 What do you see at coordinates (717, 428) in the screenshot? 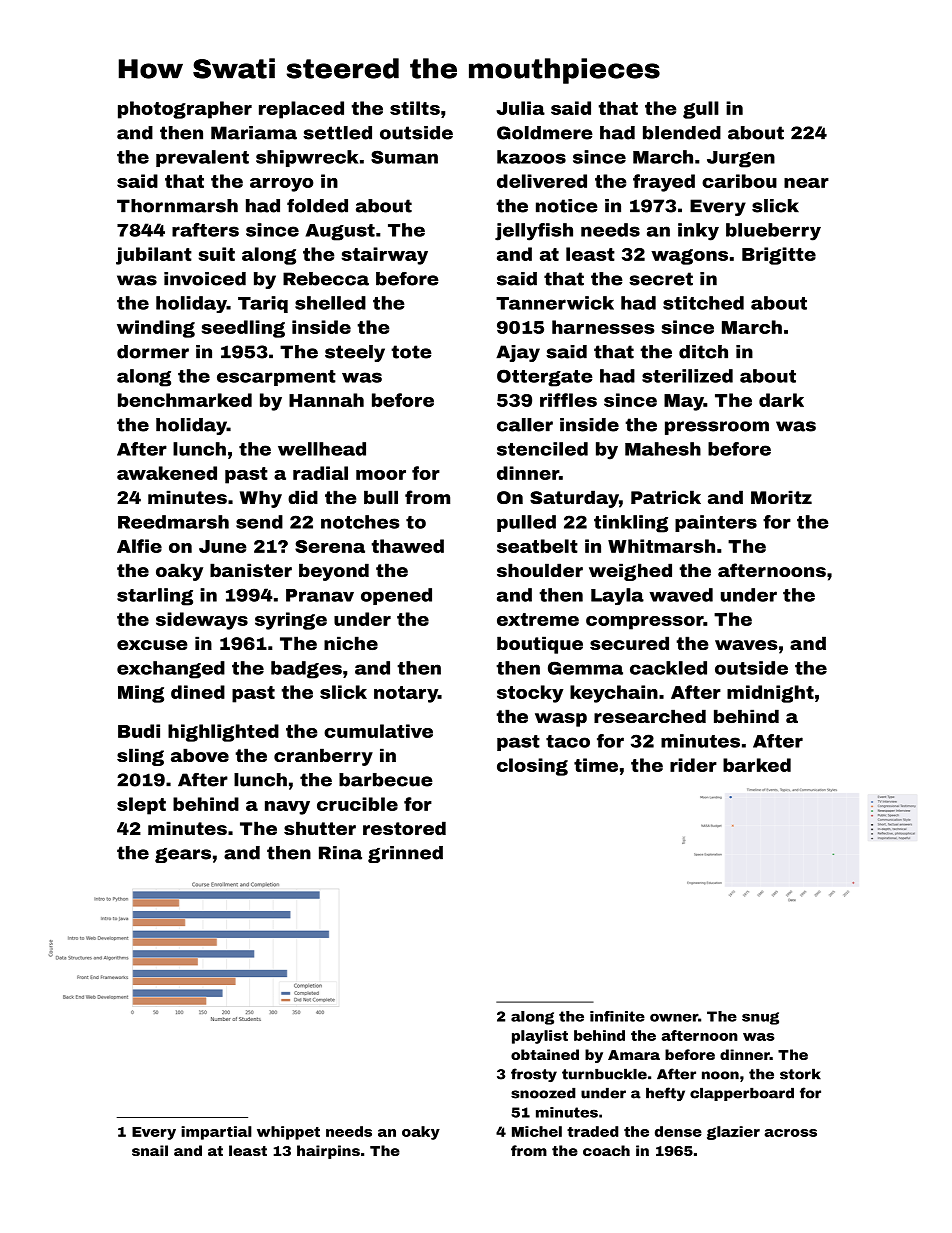
I see `pressroom` at bounding box center [717, 428].
